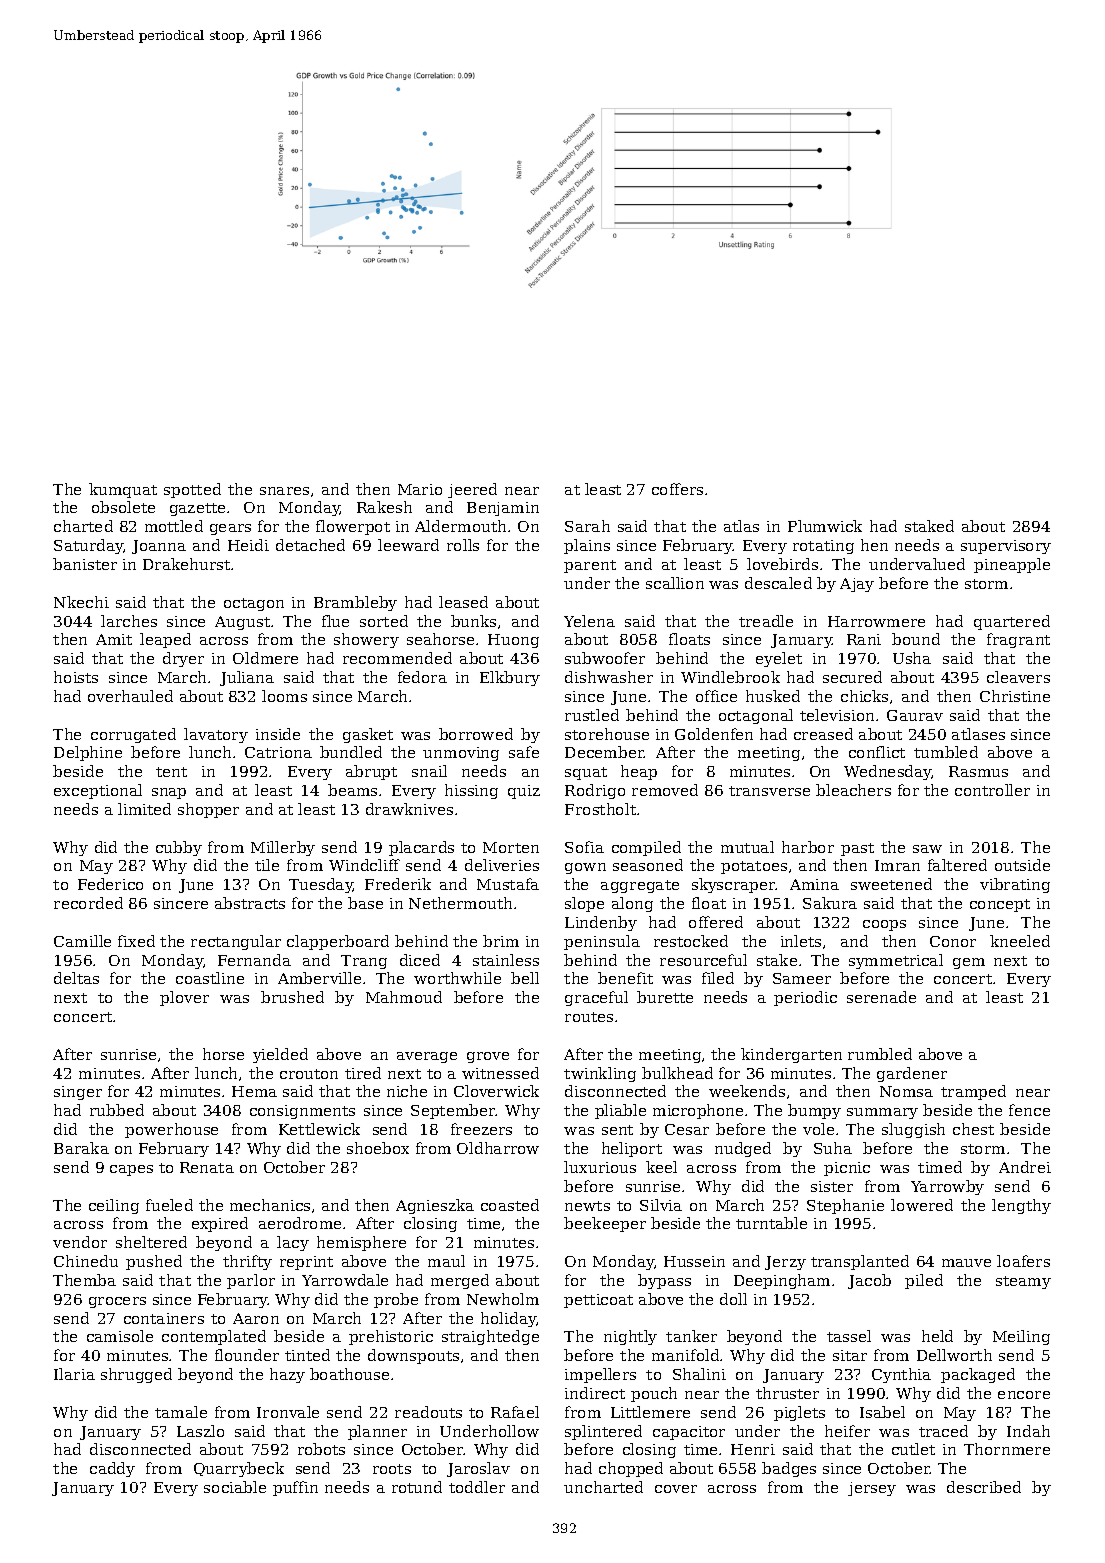  What do you see at coordinates (321, 1449) in the screenshot?
I see `robots` at bounding box center [321, 1449].
